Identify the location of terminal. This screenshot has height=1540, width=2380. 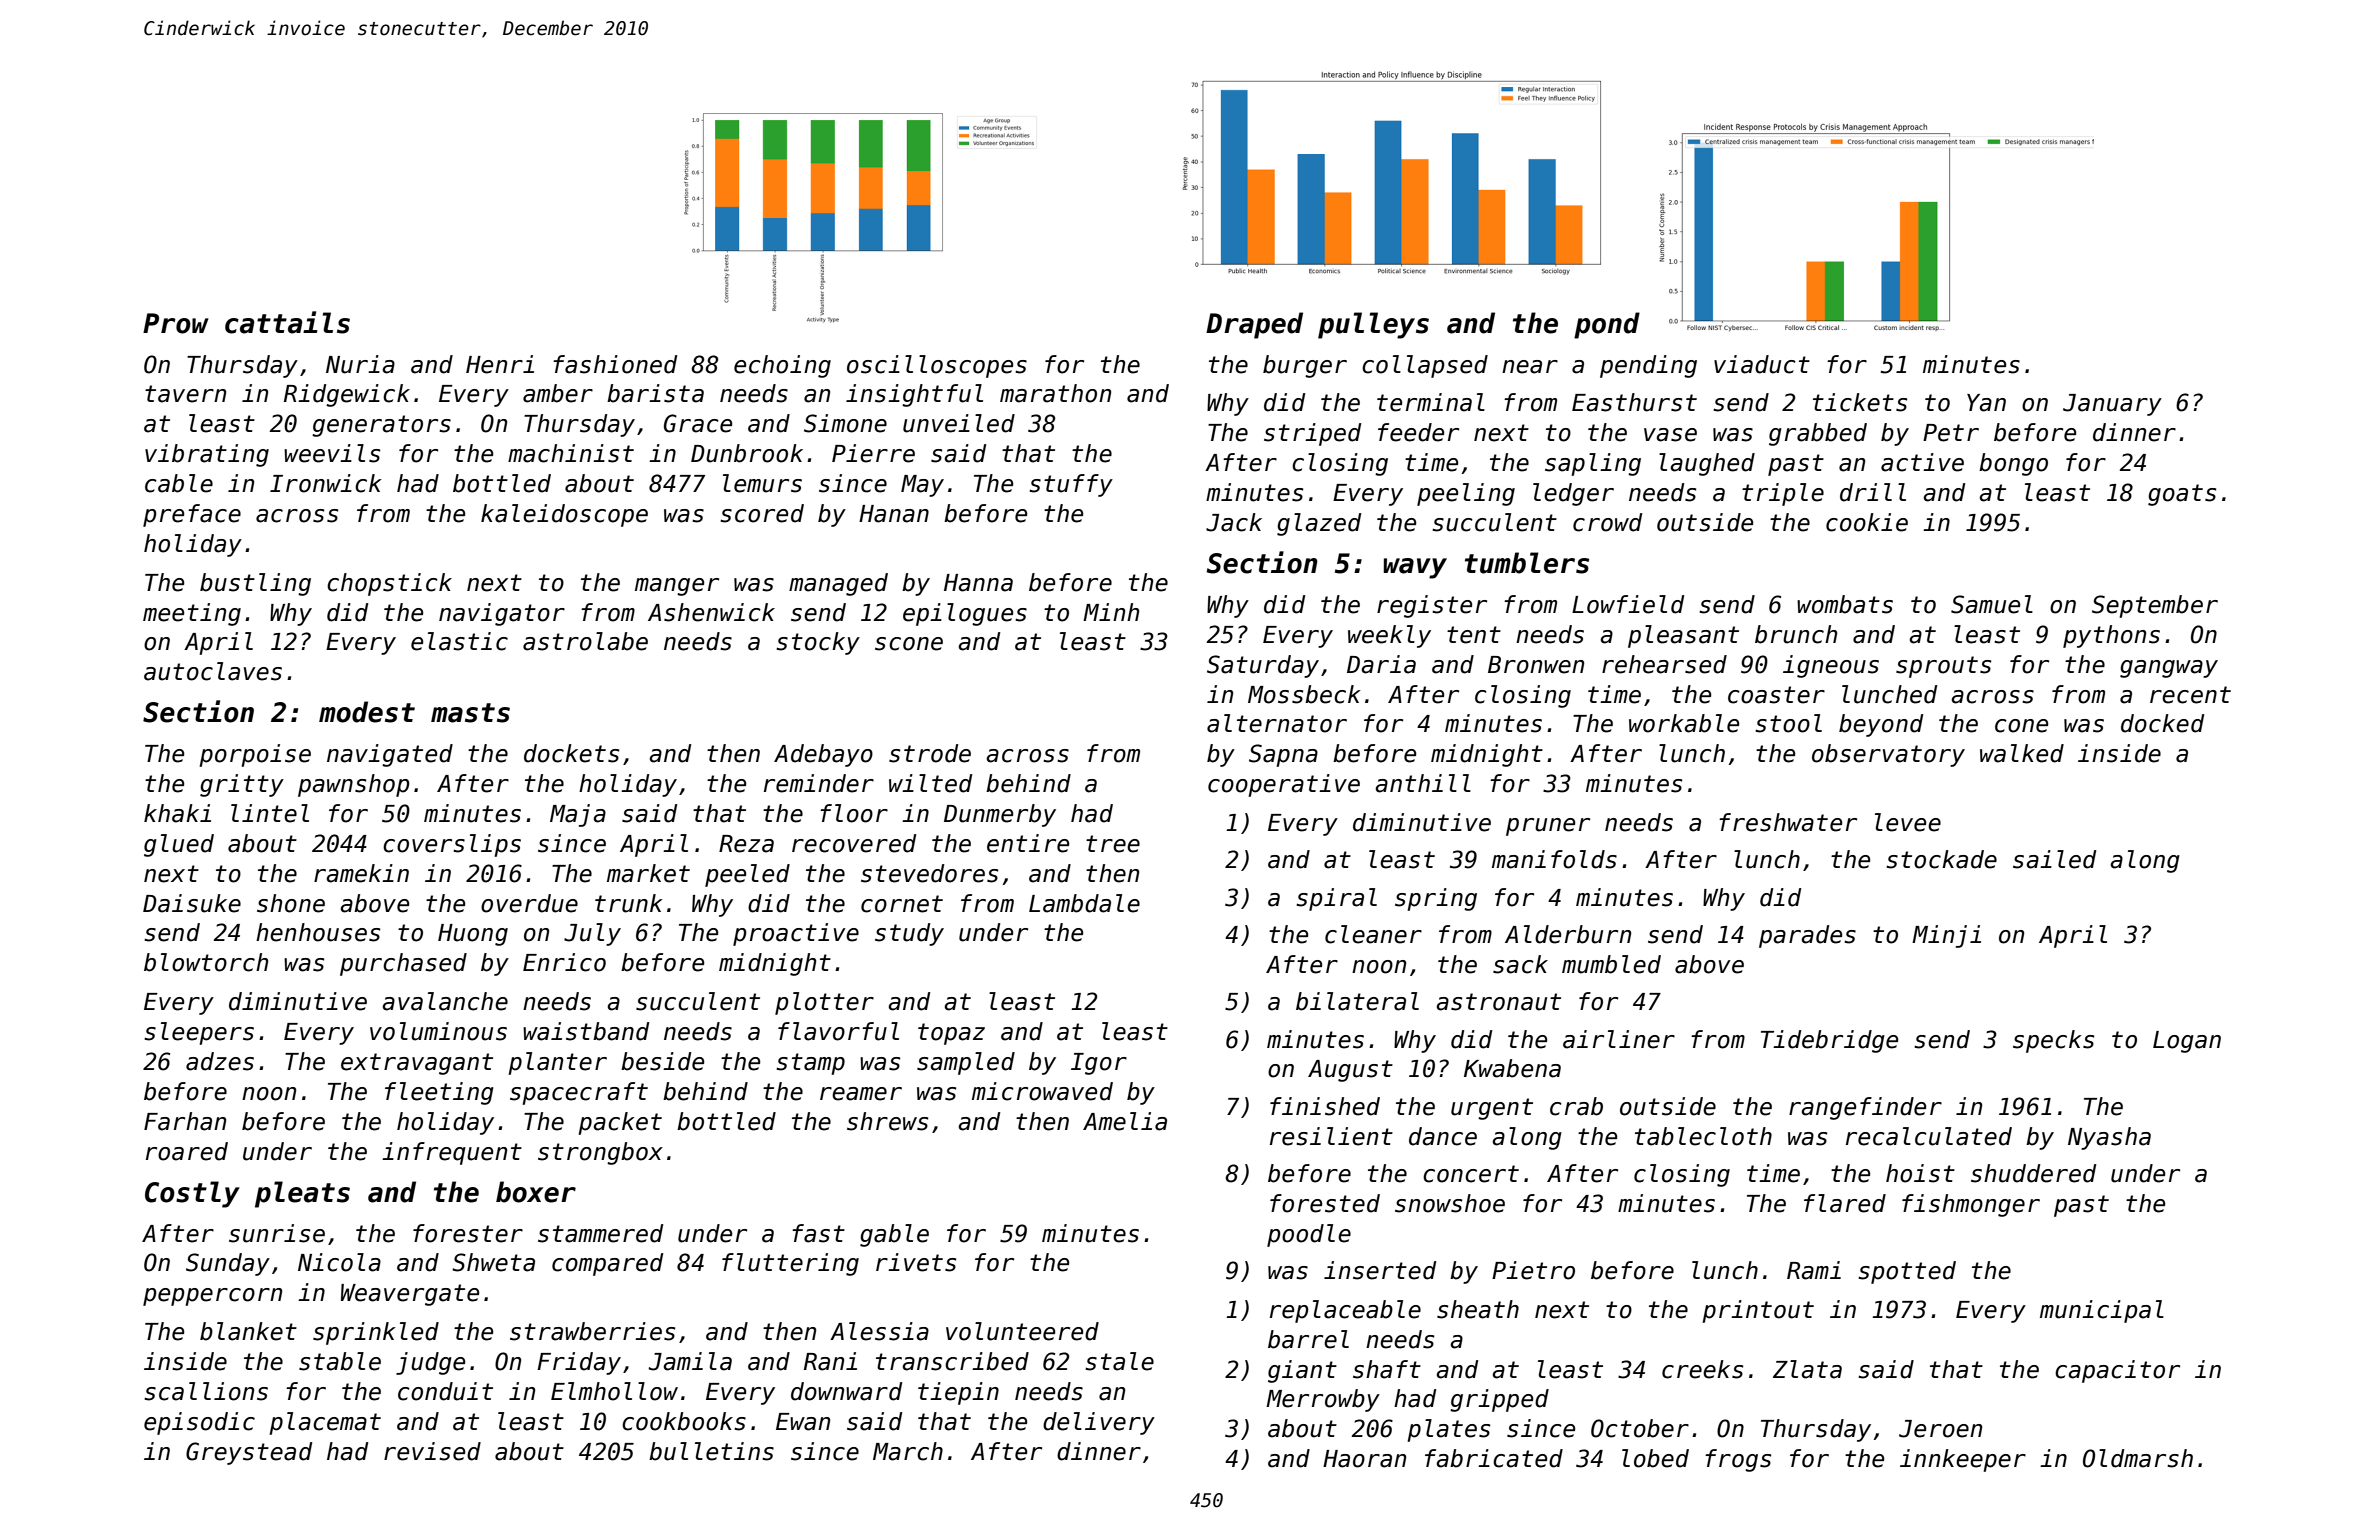
(1431, 402).
